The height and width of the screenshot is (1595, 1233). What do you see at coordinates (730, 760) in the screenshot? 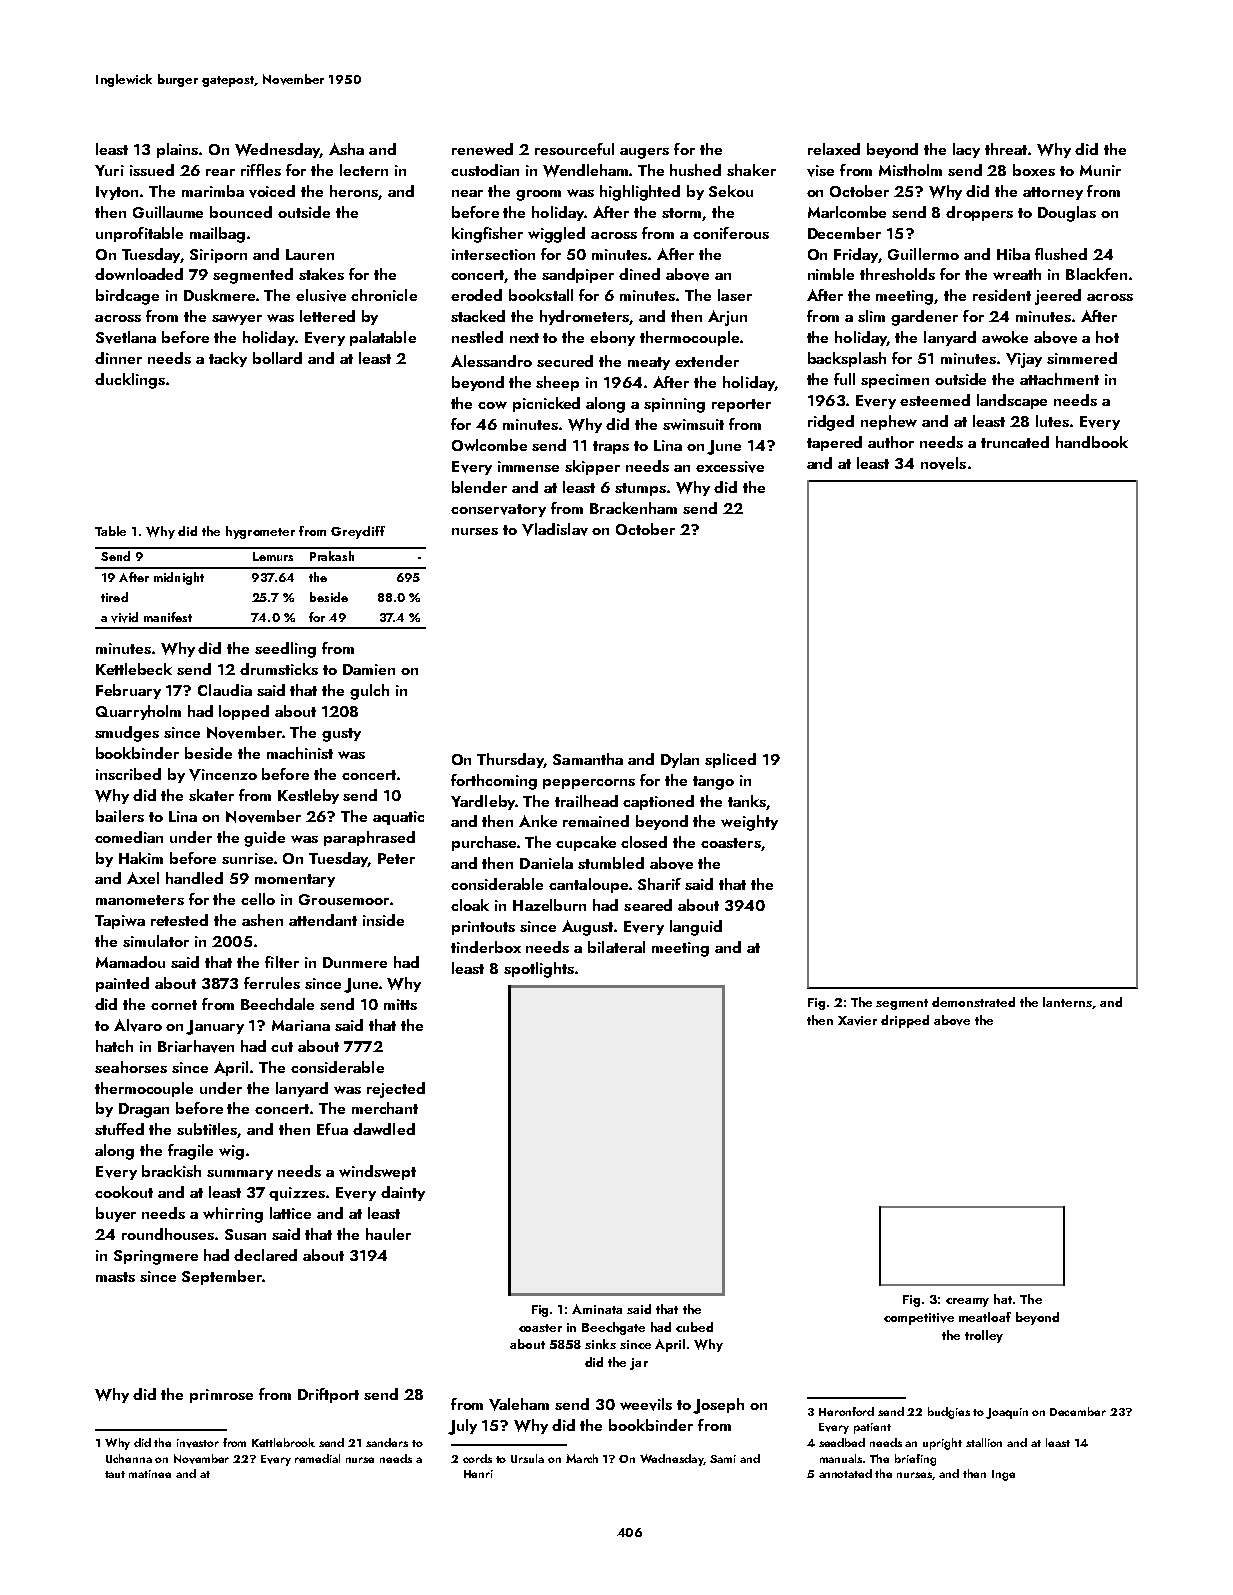
I see `spliced` at bounding box center [730, 760].
